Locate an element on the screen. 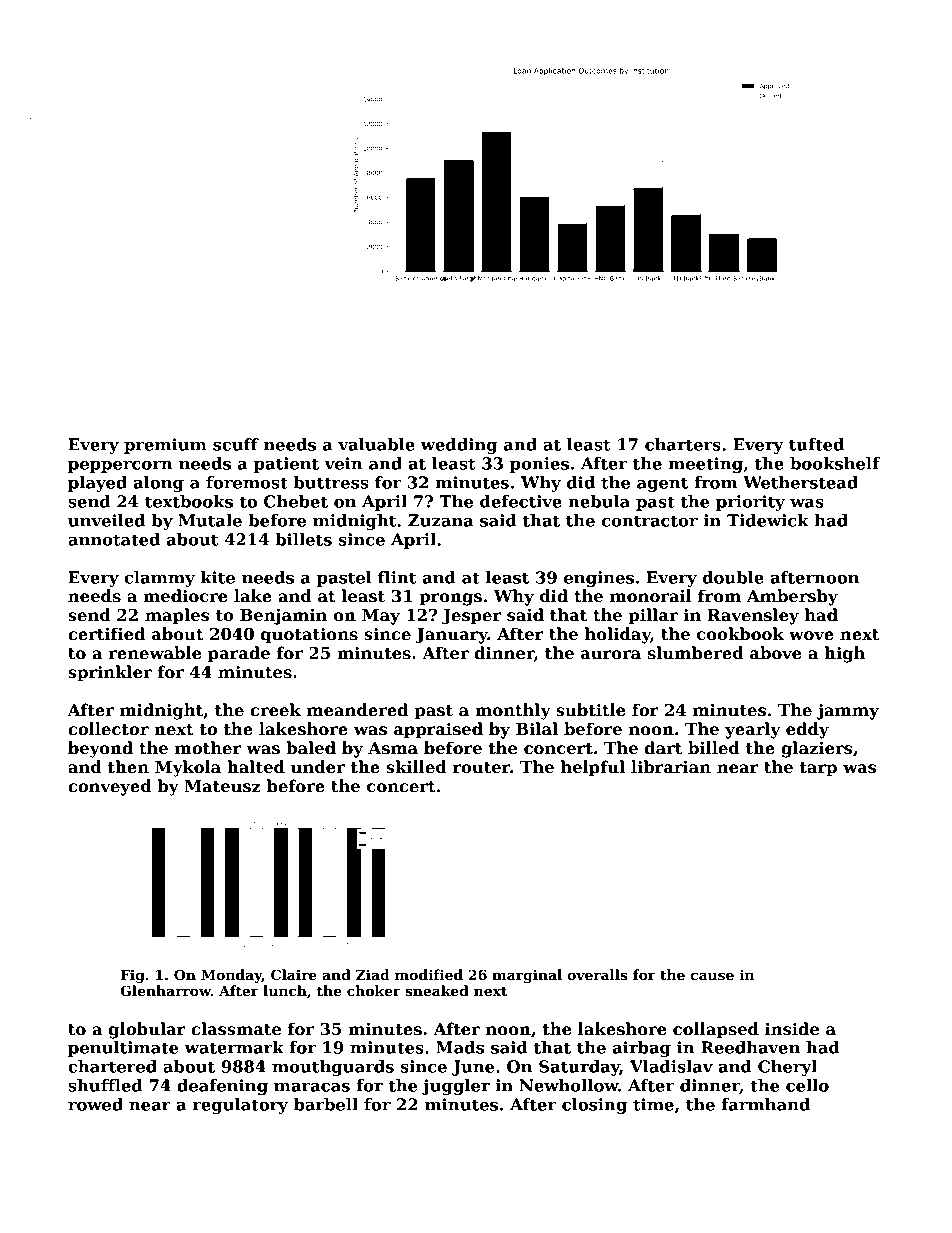 The image size is (952, 1233). wove is located at coordinates (811, 636).
